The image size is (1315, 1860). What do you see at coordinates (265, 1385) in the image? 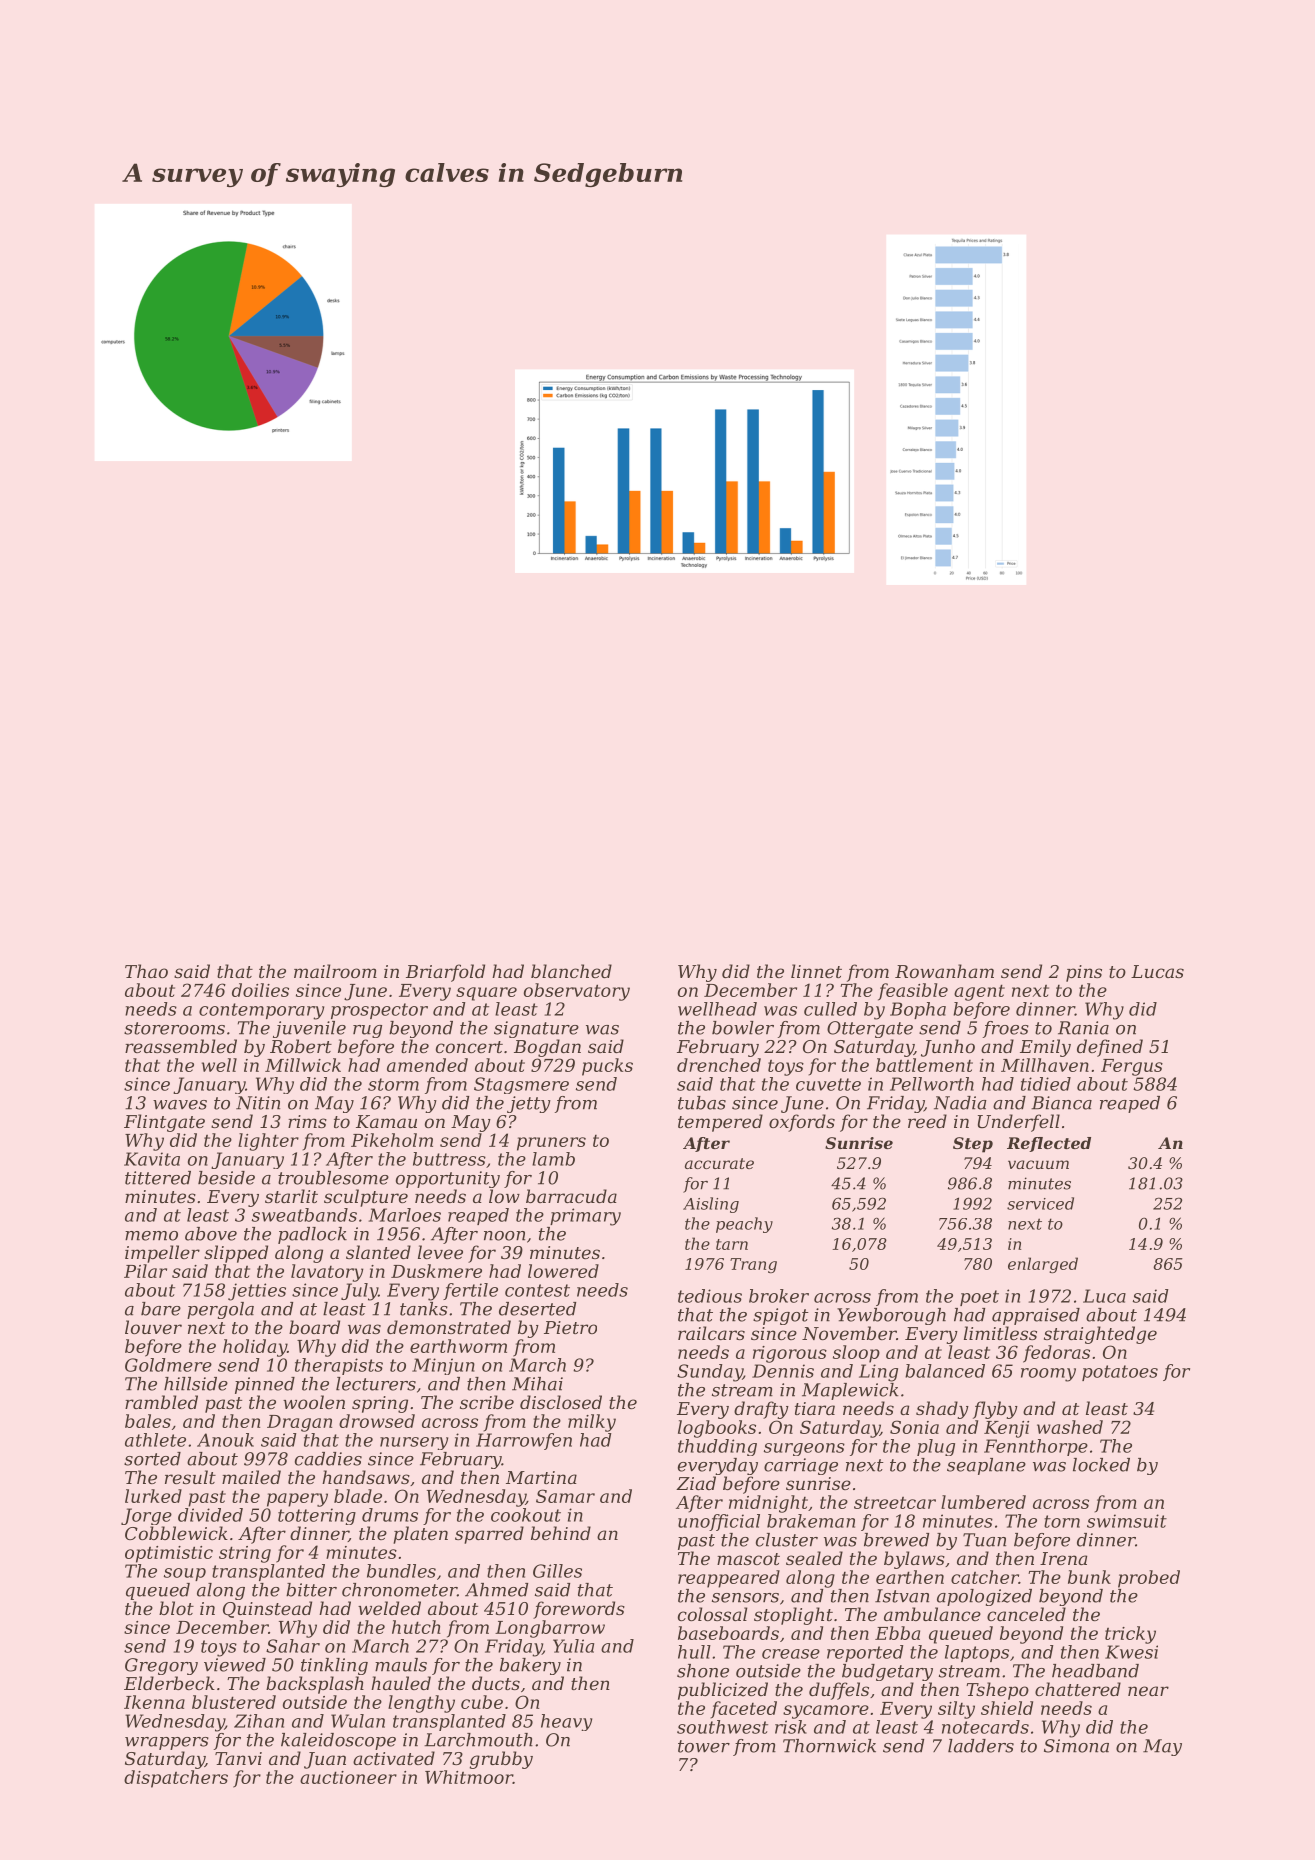
I see `pinned` at bounding box center [265, 1385].
